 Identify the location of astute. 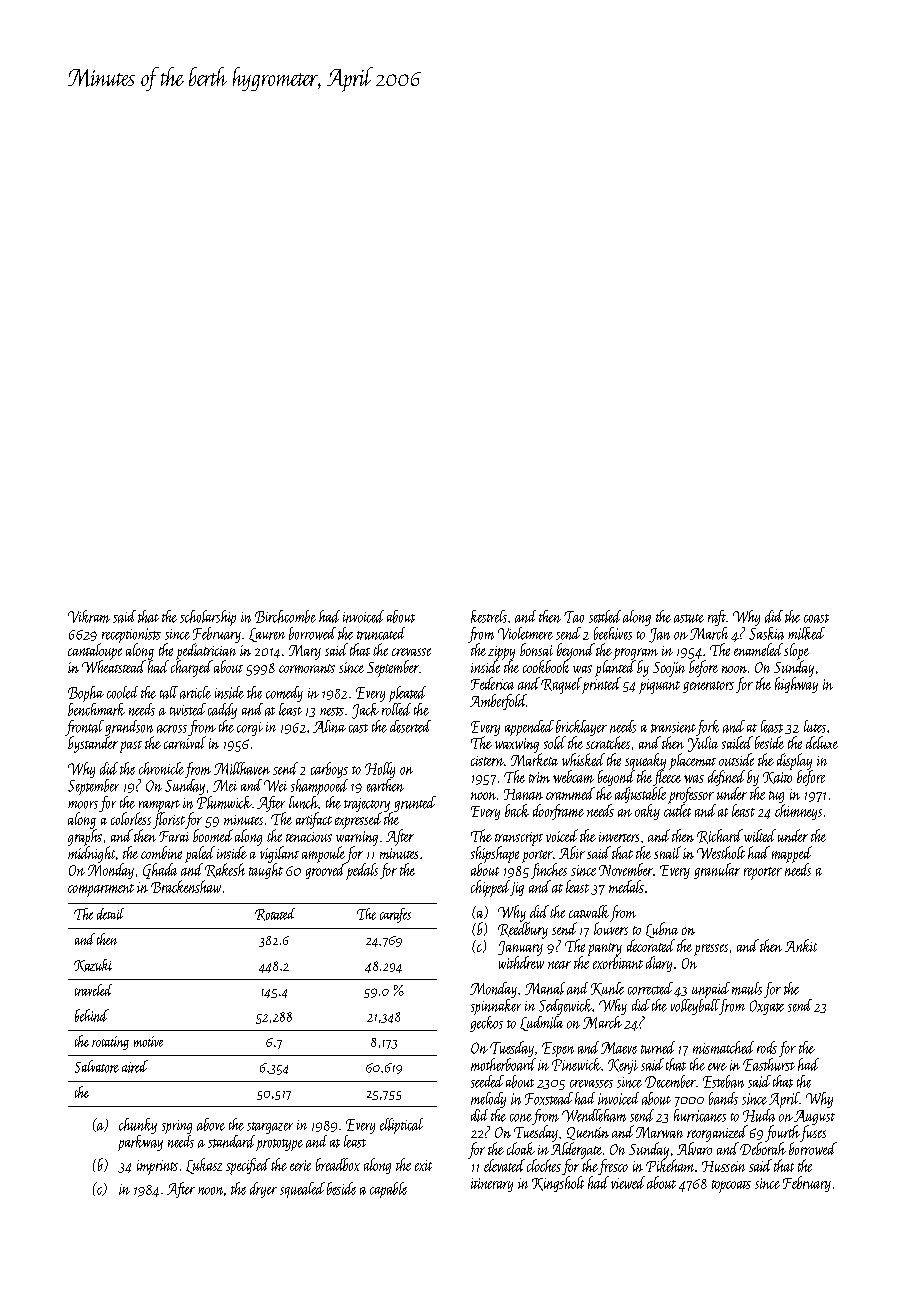
(689, 618).
